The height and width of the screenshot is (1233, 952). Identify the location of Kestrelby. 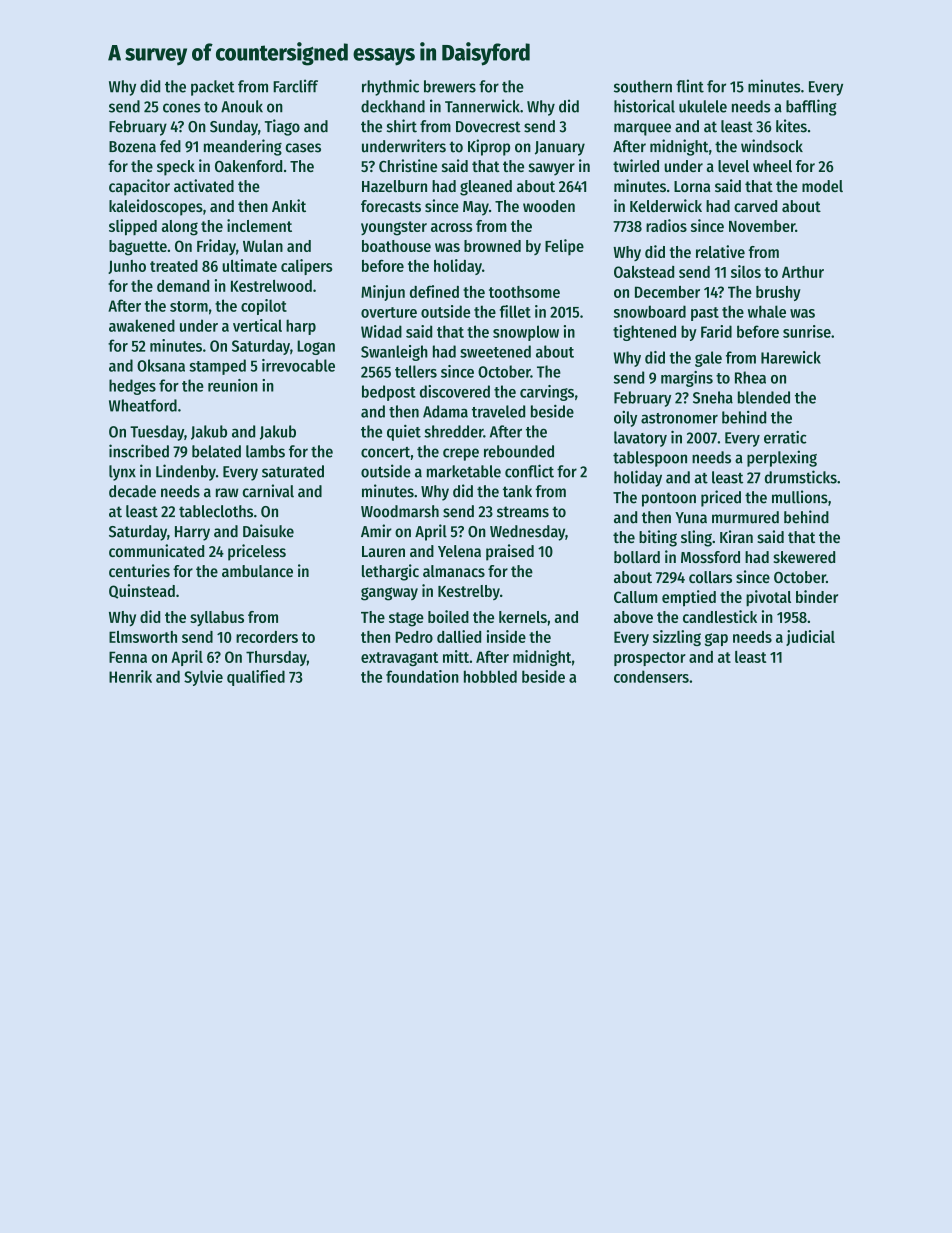
(469, 592).
